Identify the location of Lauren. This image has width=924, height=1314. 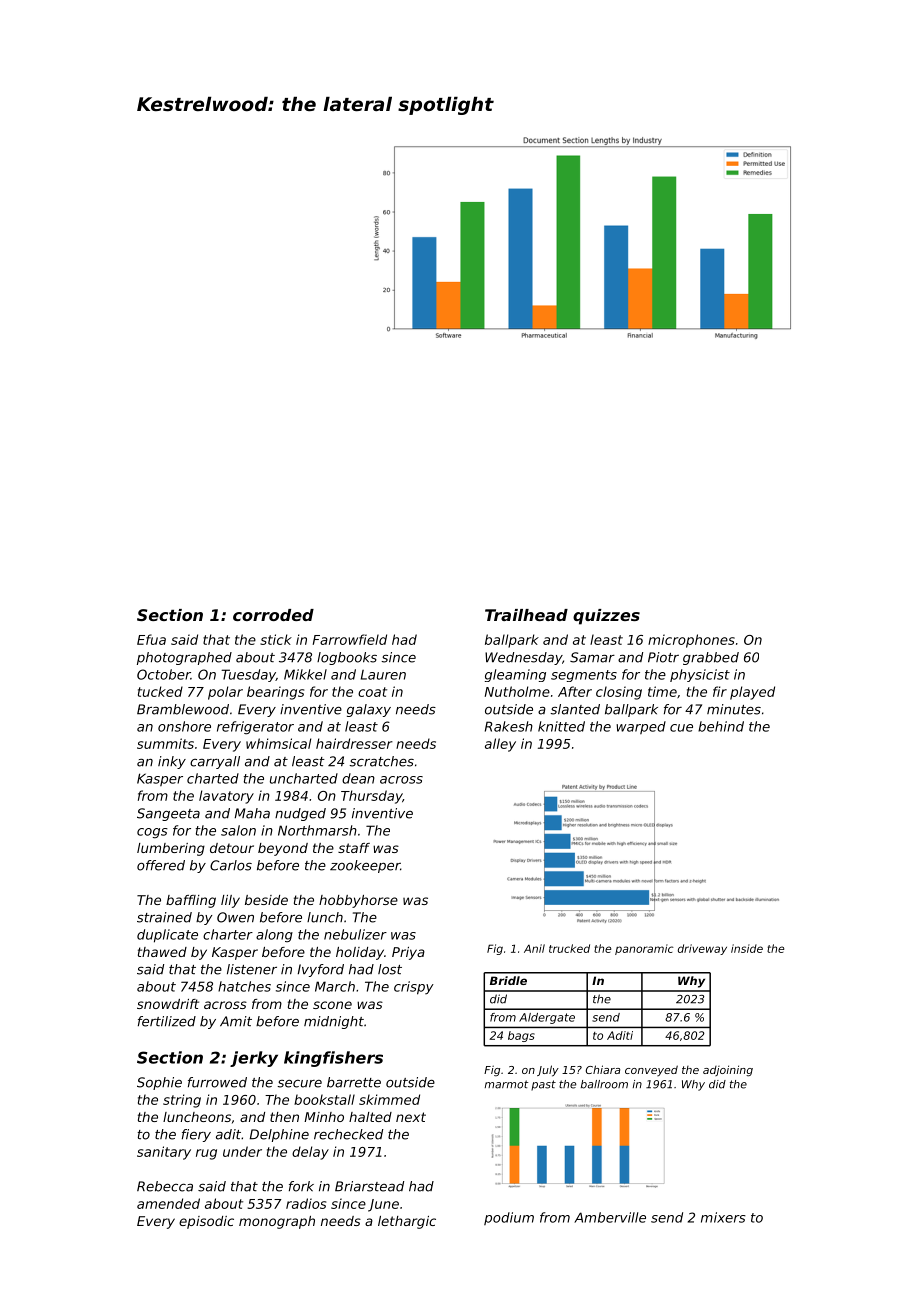
(383, 675).
